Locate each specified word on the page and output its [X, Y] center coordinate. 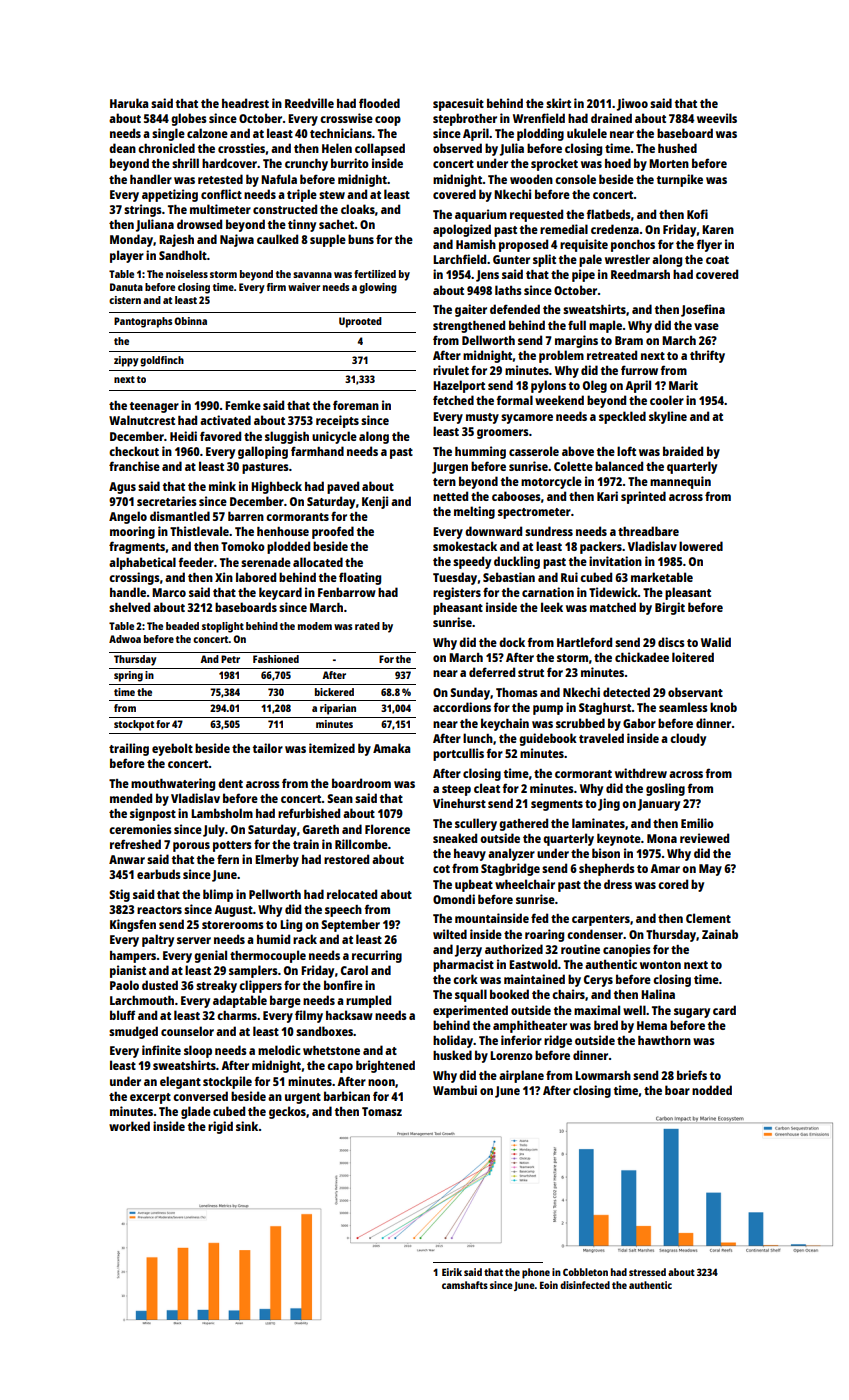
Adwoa [125, 639]
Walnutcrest [142, 420]
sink [247, 1126]
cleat [487, 788]
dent [230, 783]
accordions [462, 707]
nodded [712, 1090]
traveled [601, 738]
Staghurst [605, 709]
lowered [701, 546]
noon [381, 1082]
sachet [337, 224]
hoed [618, 163]
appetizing [170, 195]
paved [343, 487]
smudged [133, 1032]
